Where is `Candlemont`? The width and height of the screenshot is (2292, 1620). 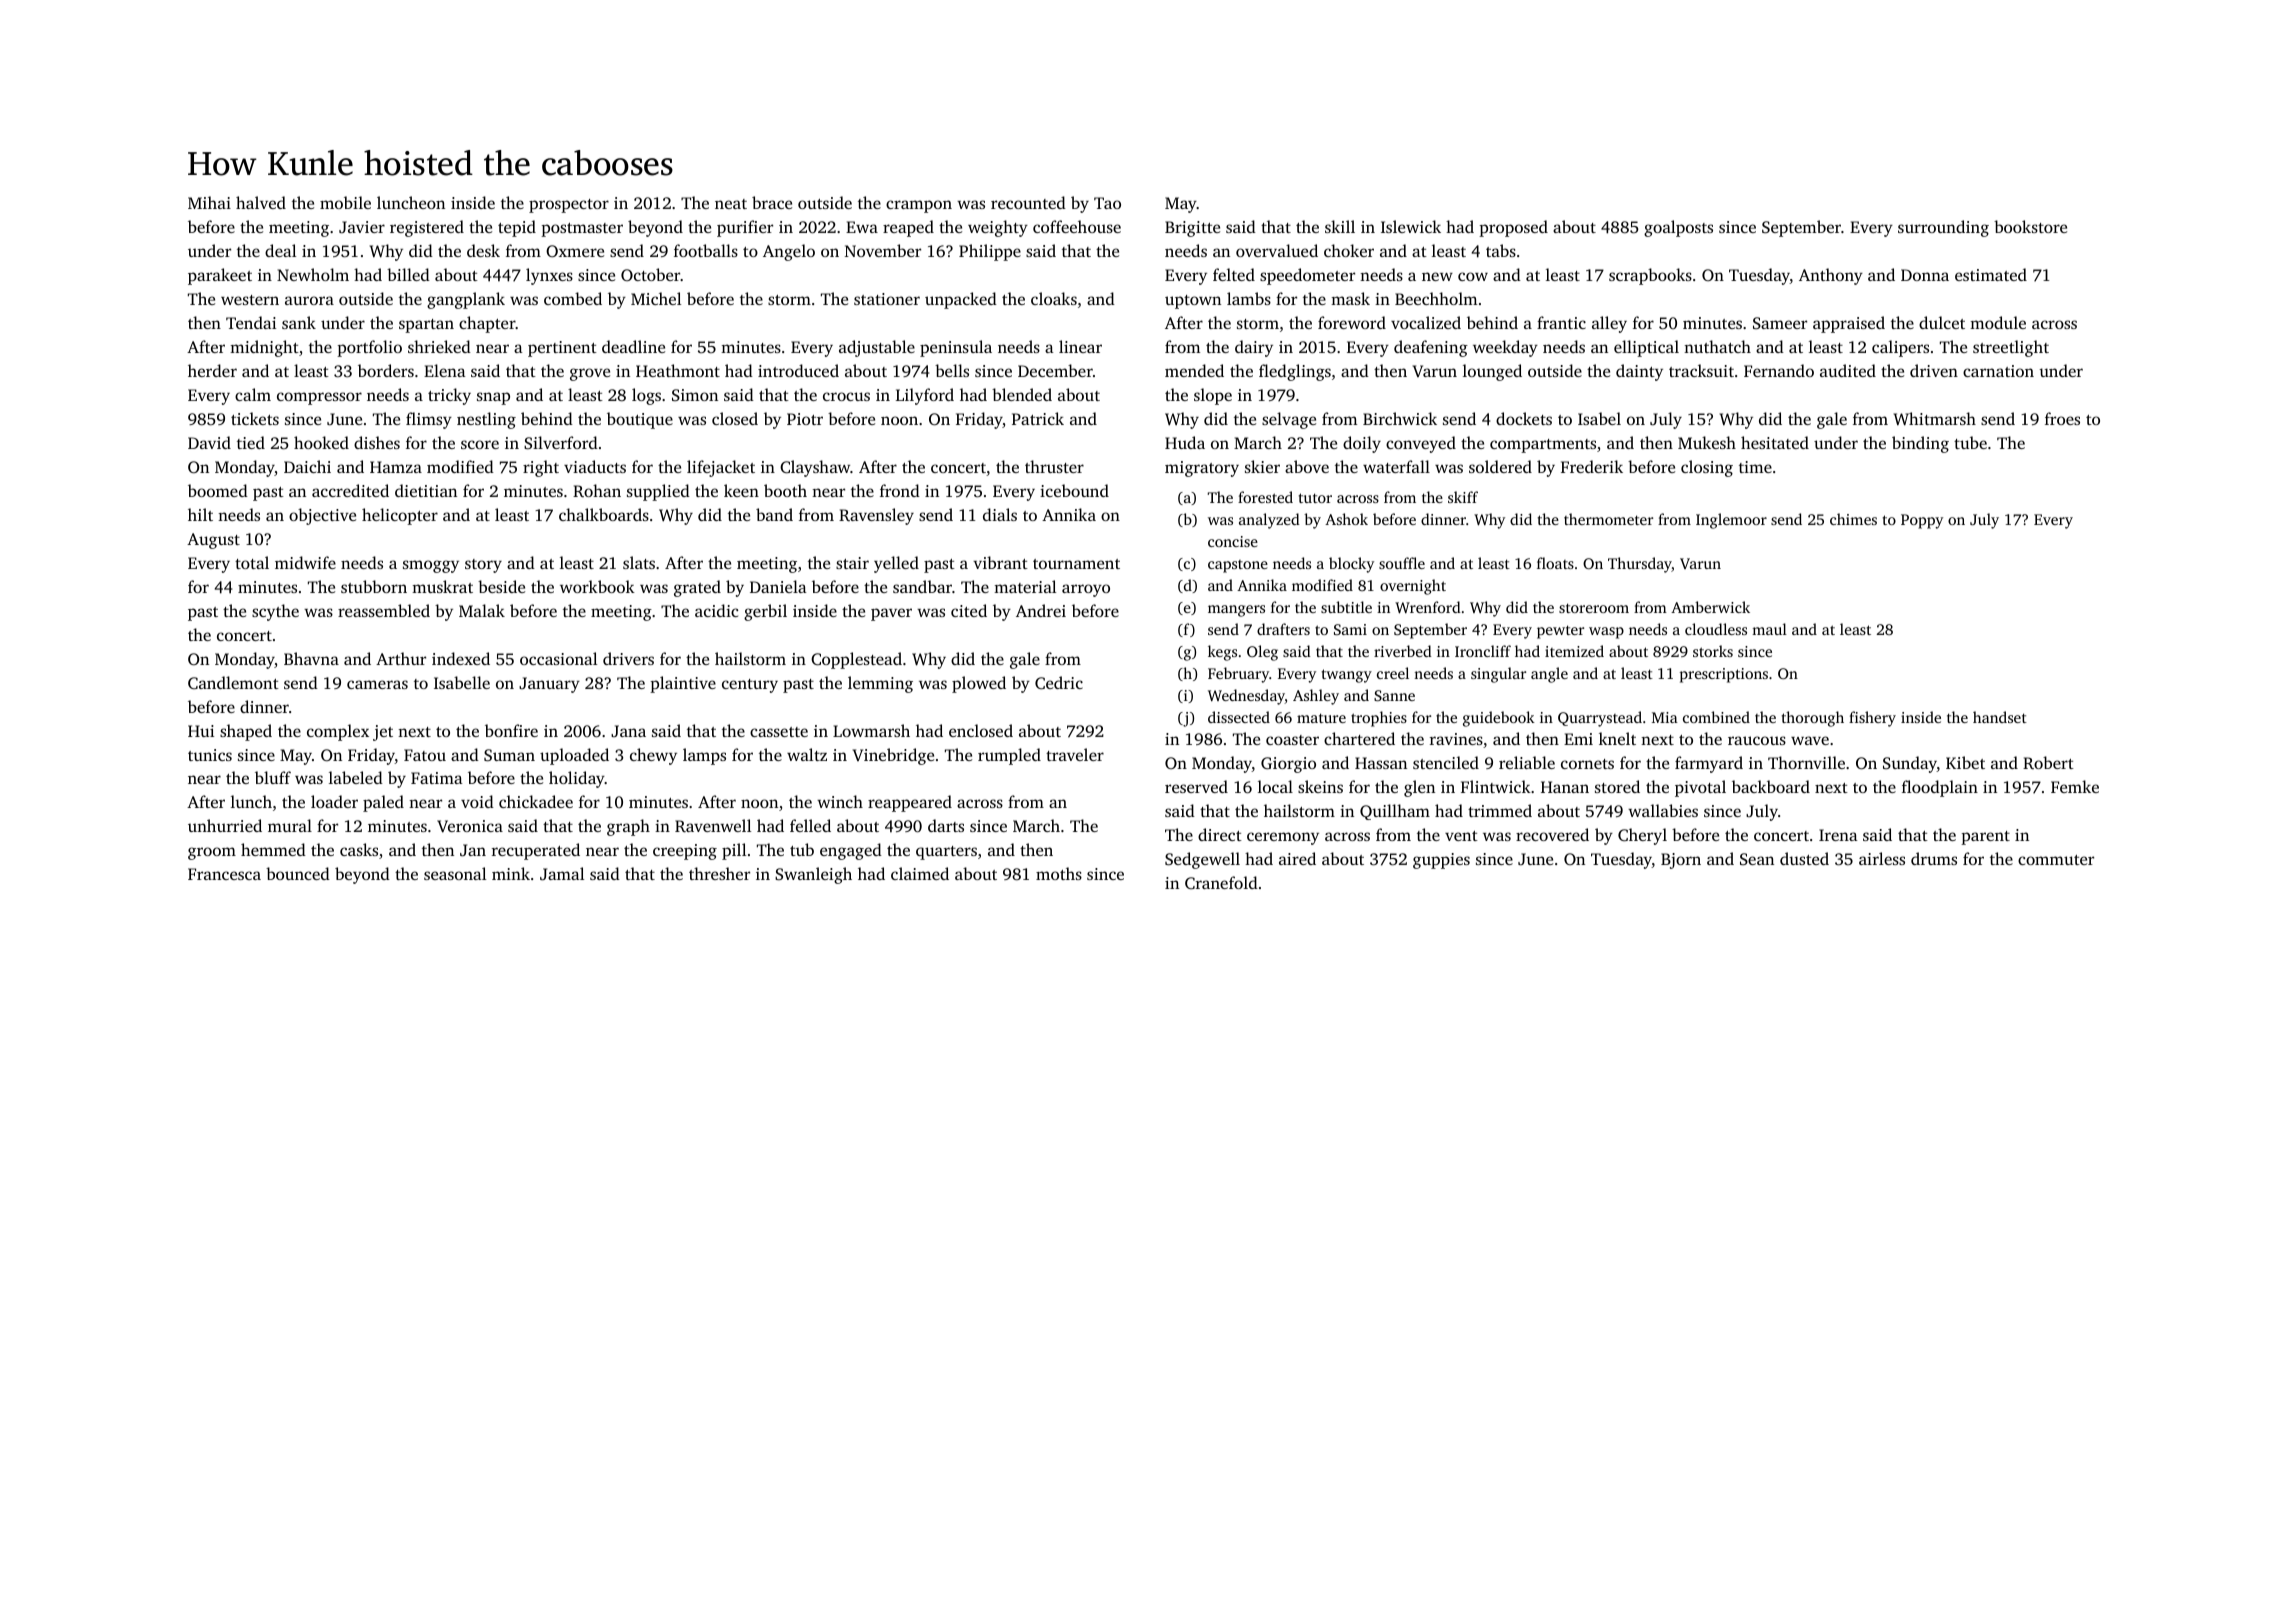 Candlemont is located at coordinates (233, 682).
